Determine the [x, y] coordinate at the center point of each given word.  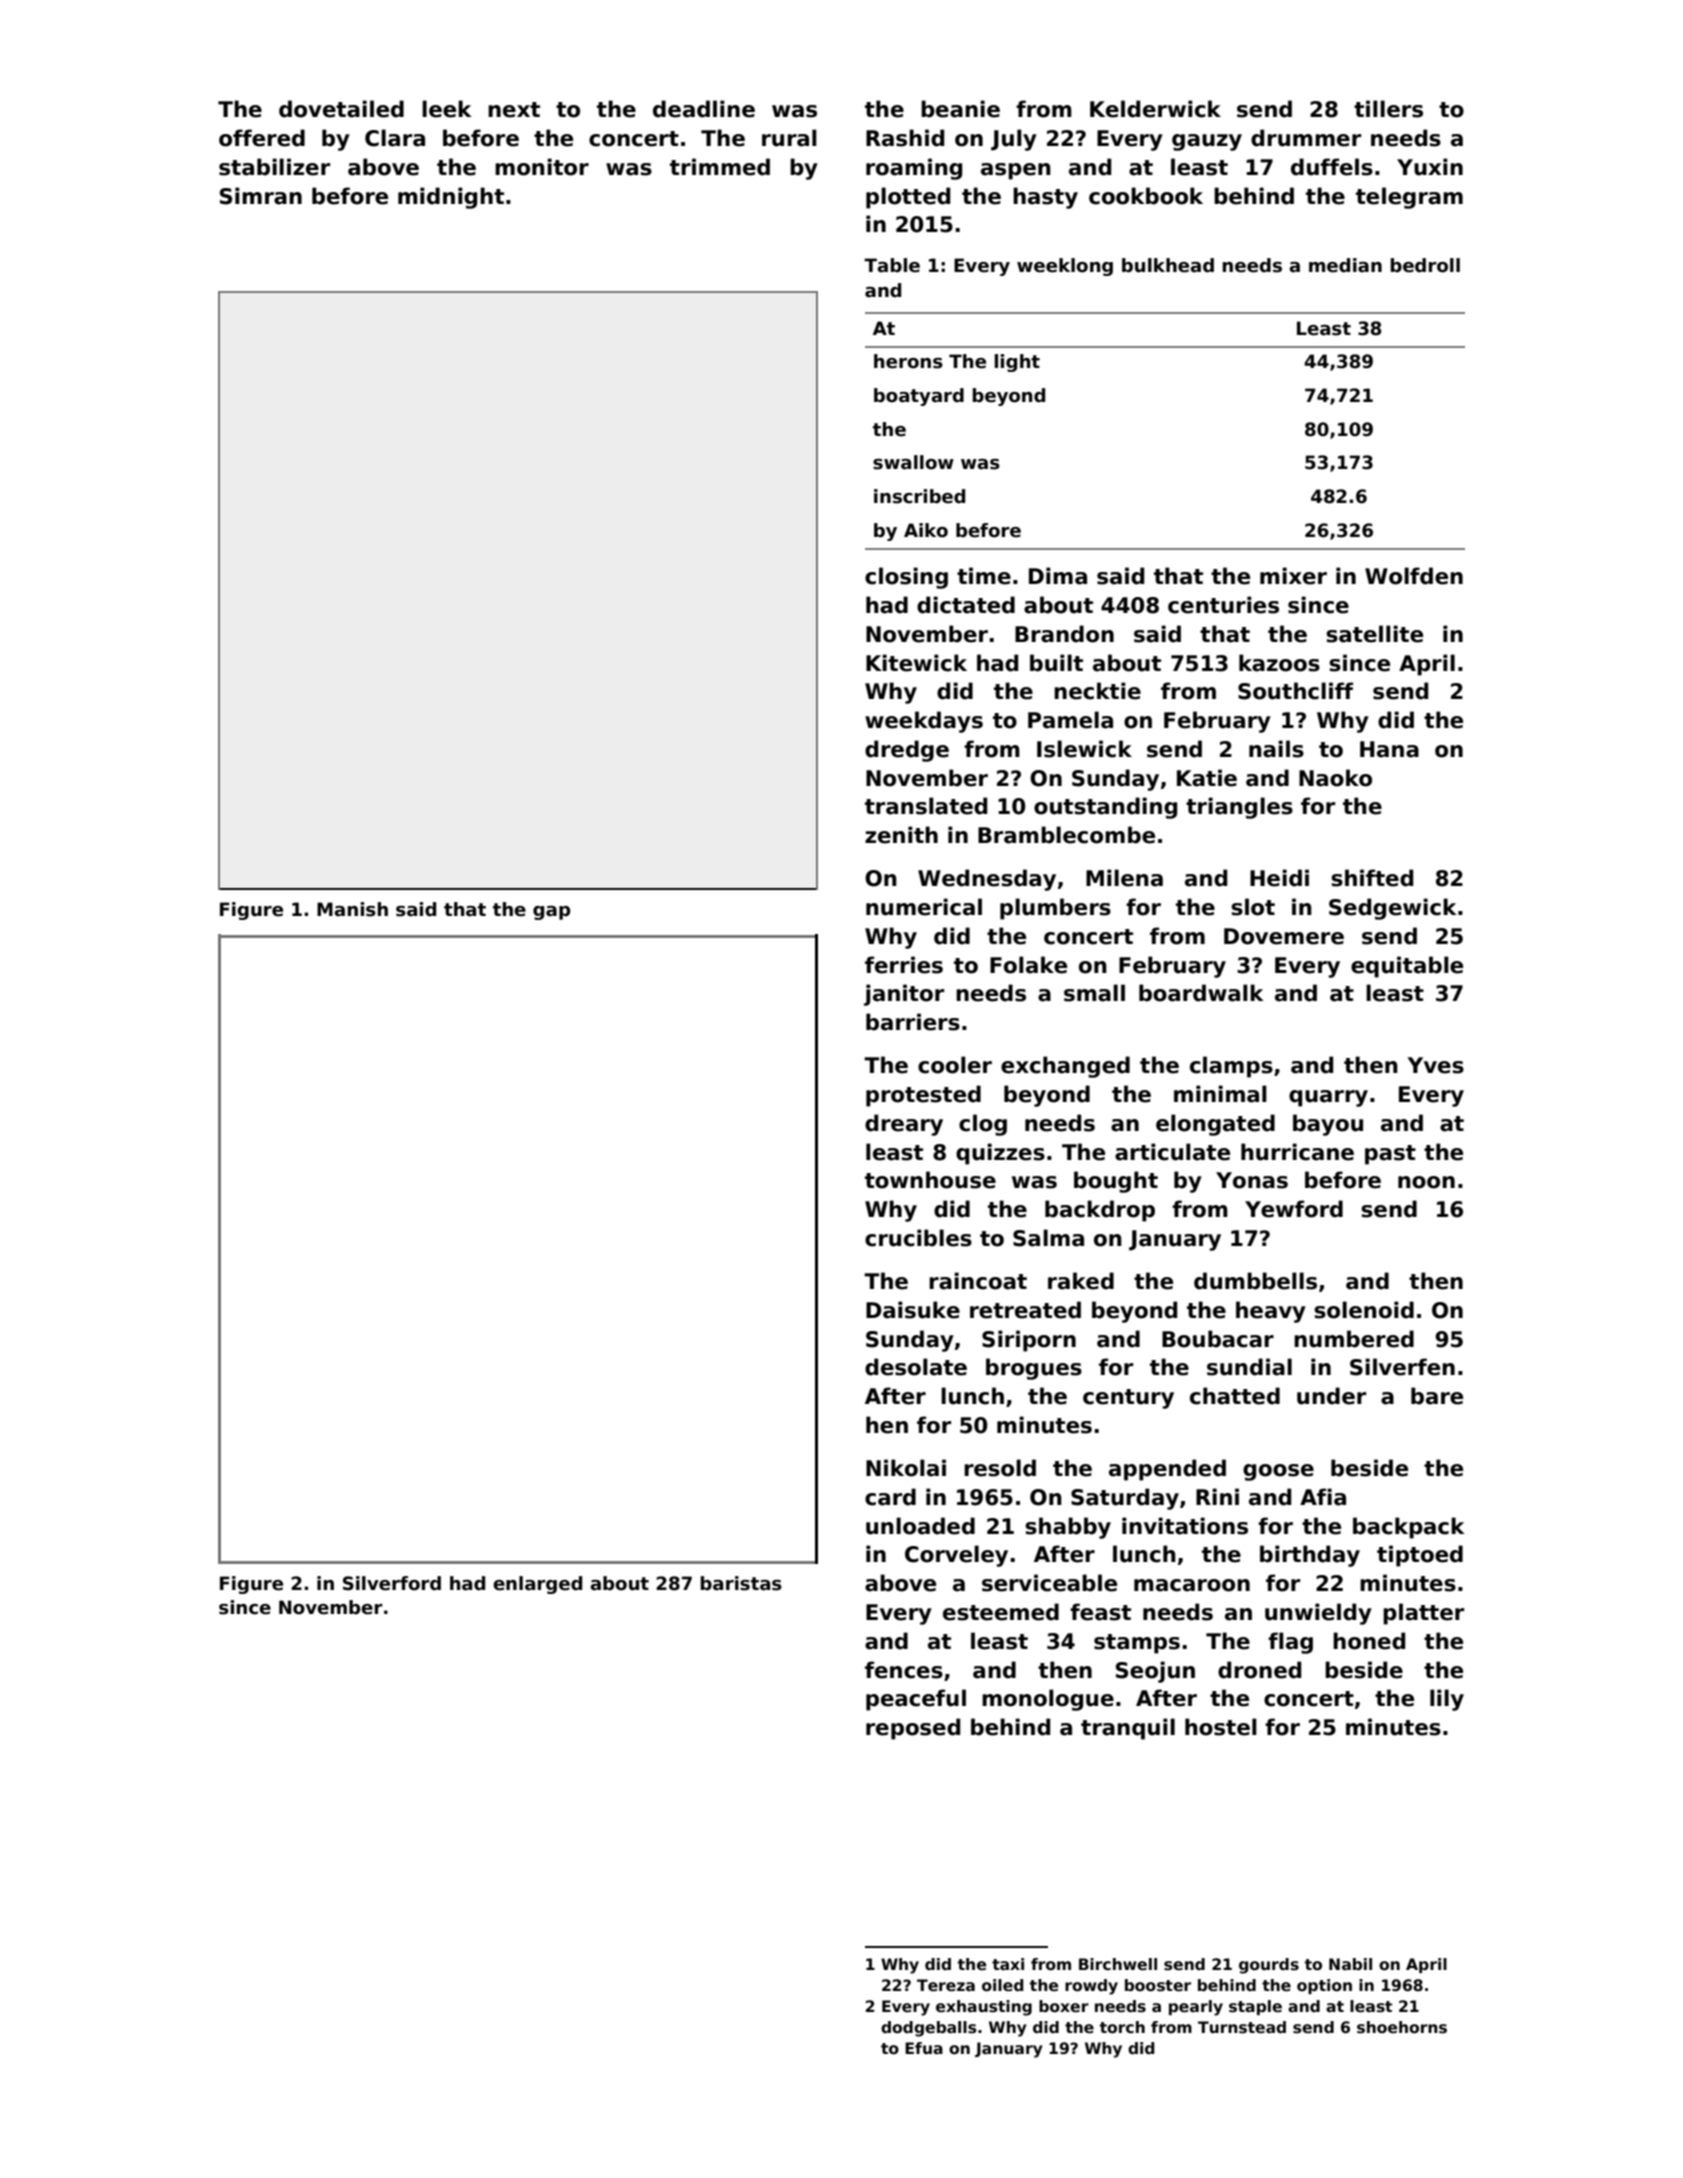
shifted [1372, 878]
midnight [451, 198]
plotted [908, 198]
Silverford [392, 1583]
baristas [741, 1583]
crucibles [918, 1238]
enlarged [537, 1585]
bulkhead [1168, 265]
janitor [904, 995]
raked [1081, 1281]
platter [1423, 1614]
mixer [1293, 576]
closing [906, 578]
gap [551, 913]
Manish [352, 909]
